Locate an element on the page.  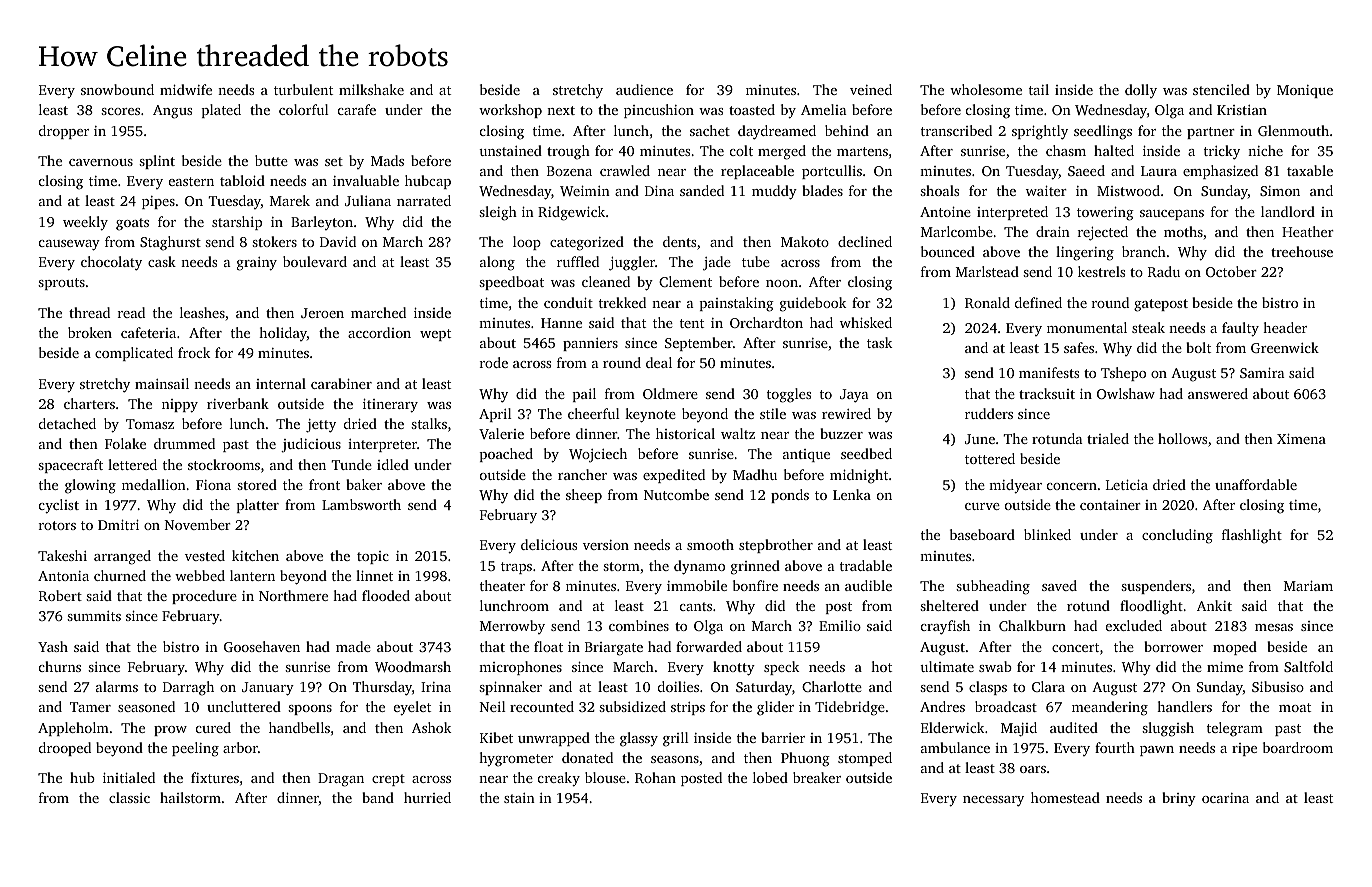
summits is located at coordinates (94, 616).
